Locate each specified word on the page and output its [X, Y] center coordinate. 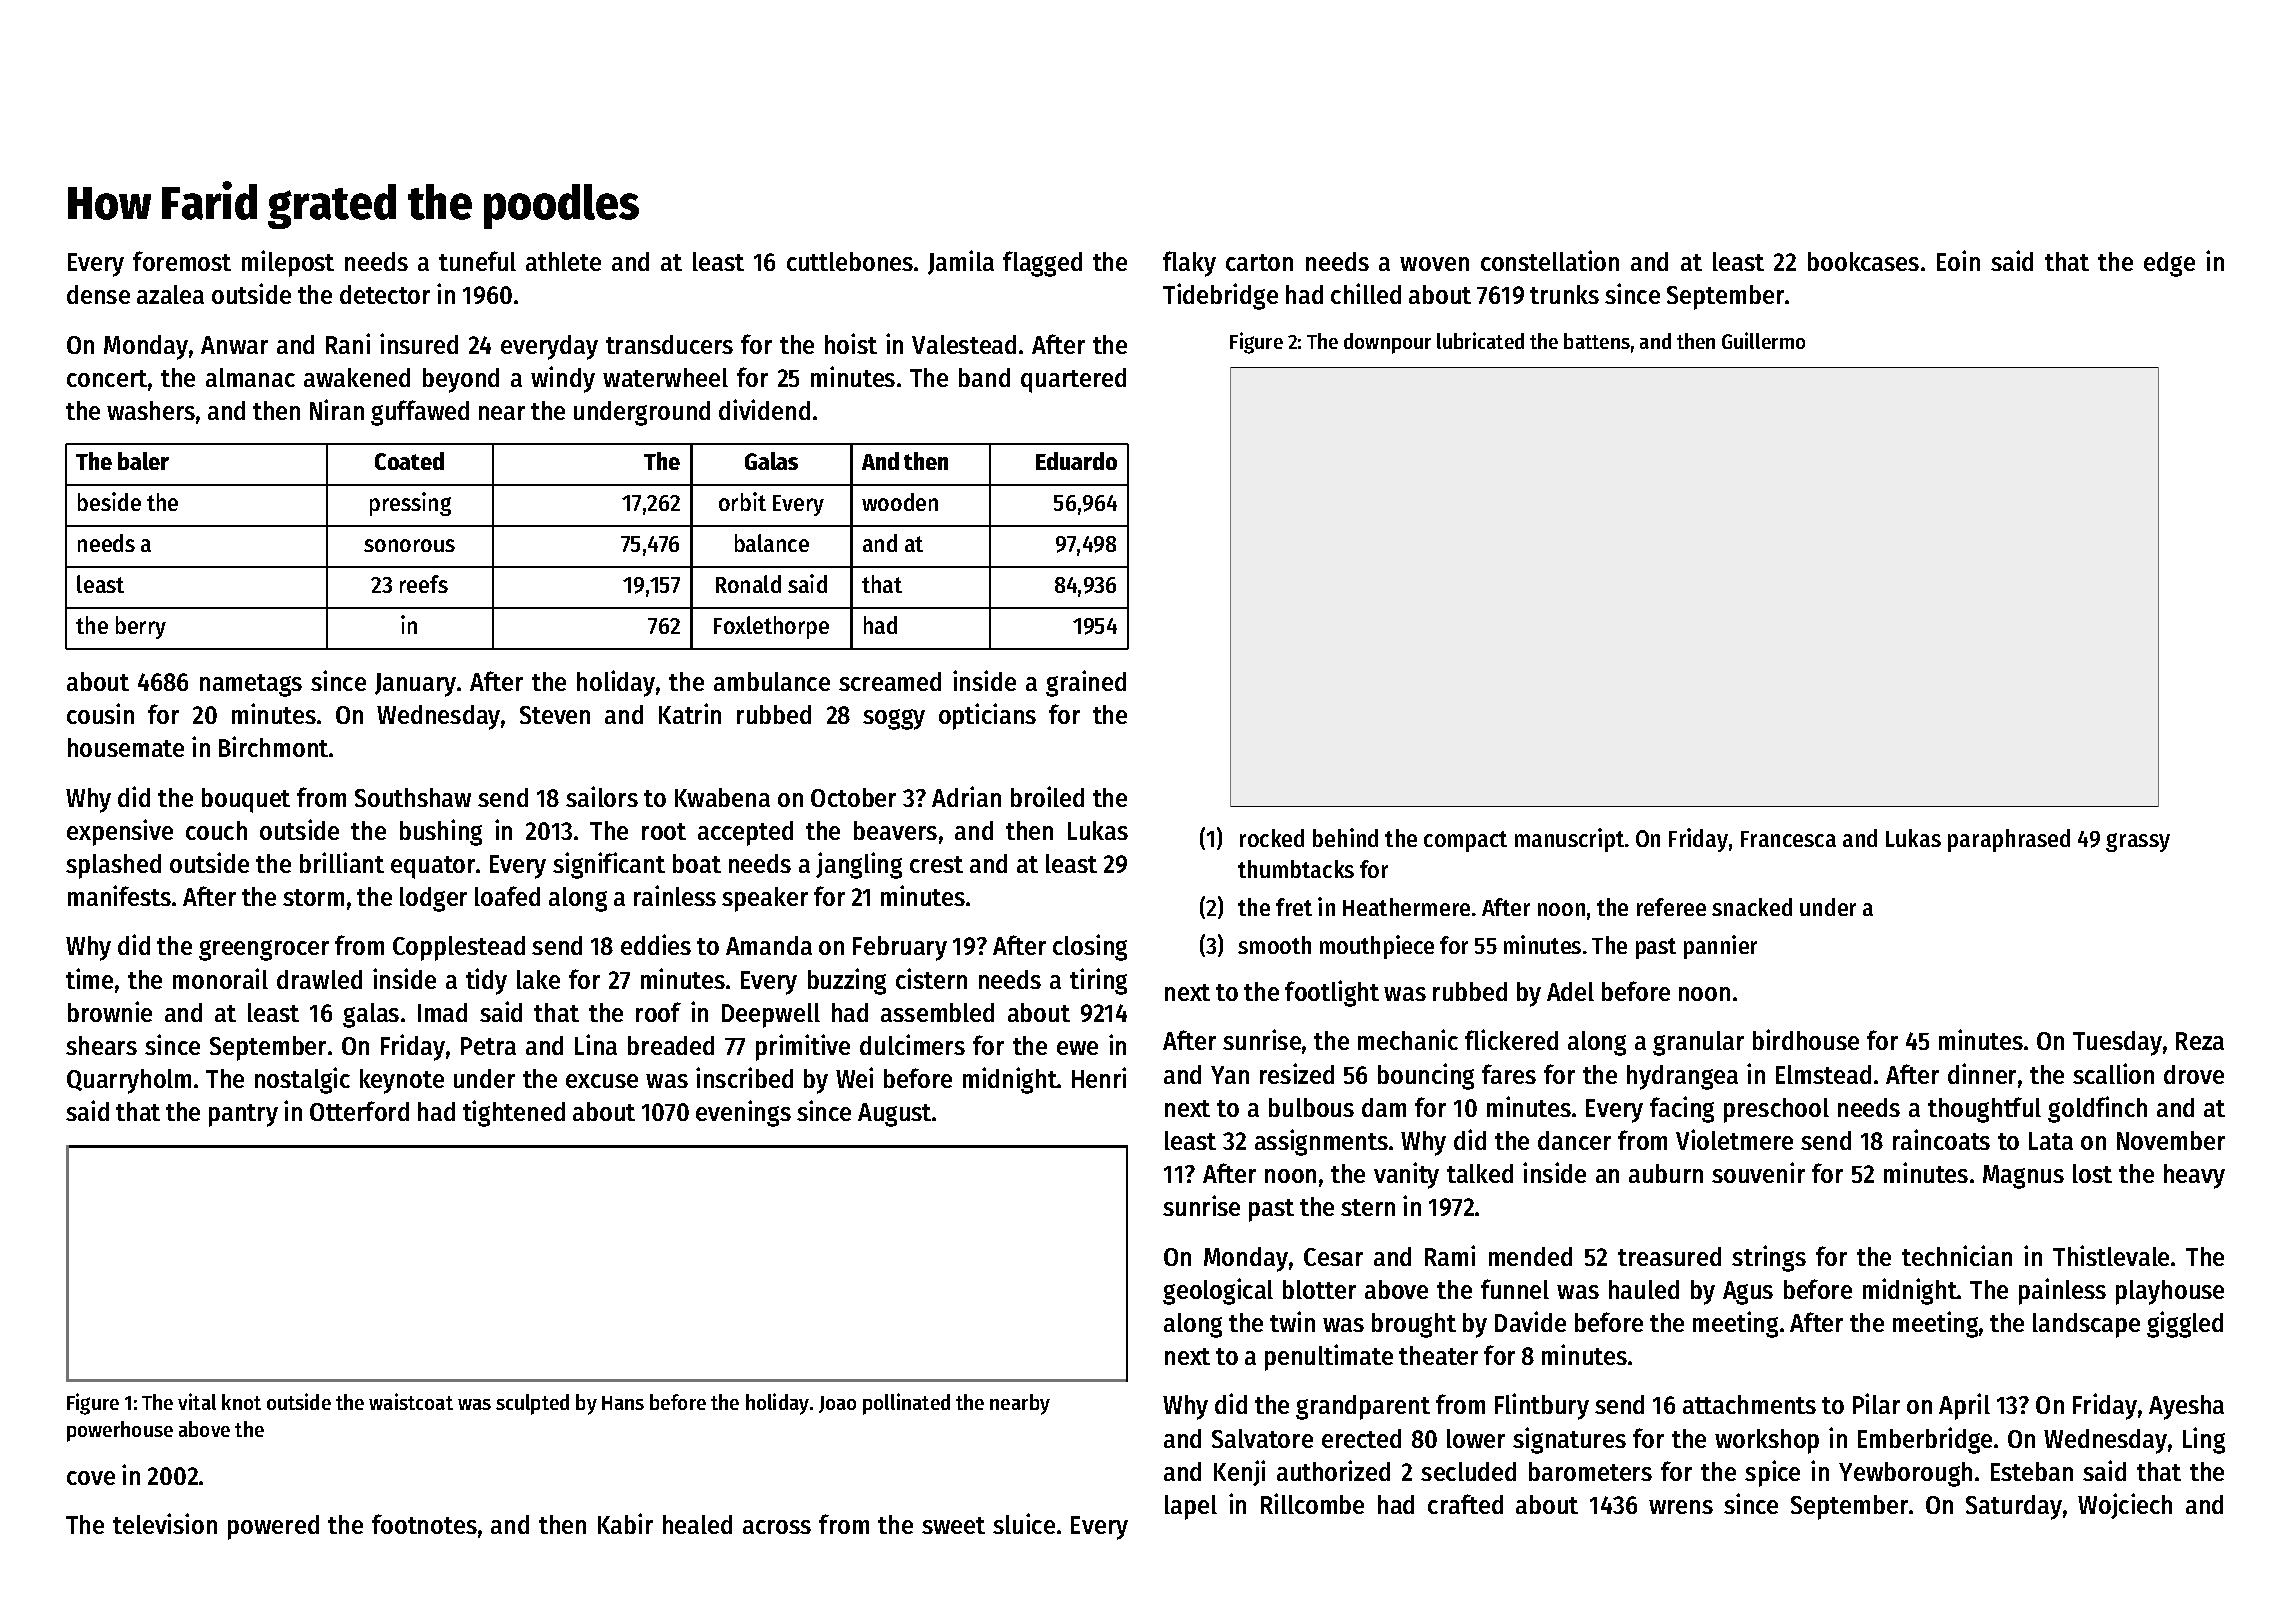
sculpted [532, 1404]
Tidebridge [1220, 296]
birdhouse [1806, 1039]
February [900, 948]
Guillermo [1763, 340]
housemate [126, 747]
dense [98, 294]
